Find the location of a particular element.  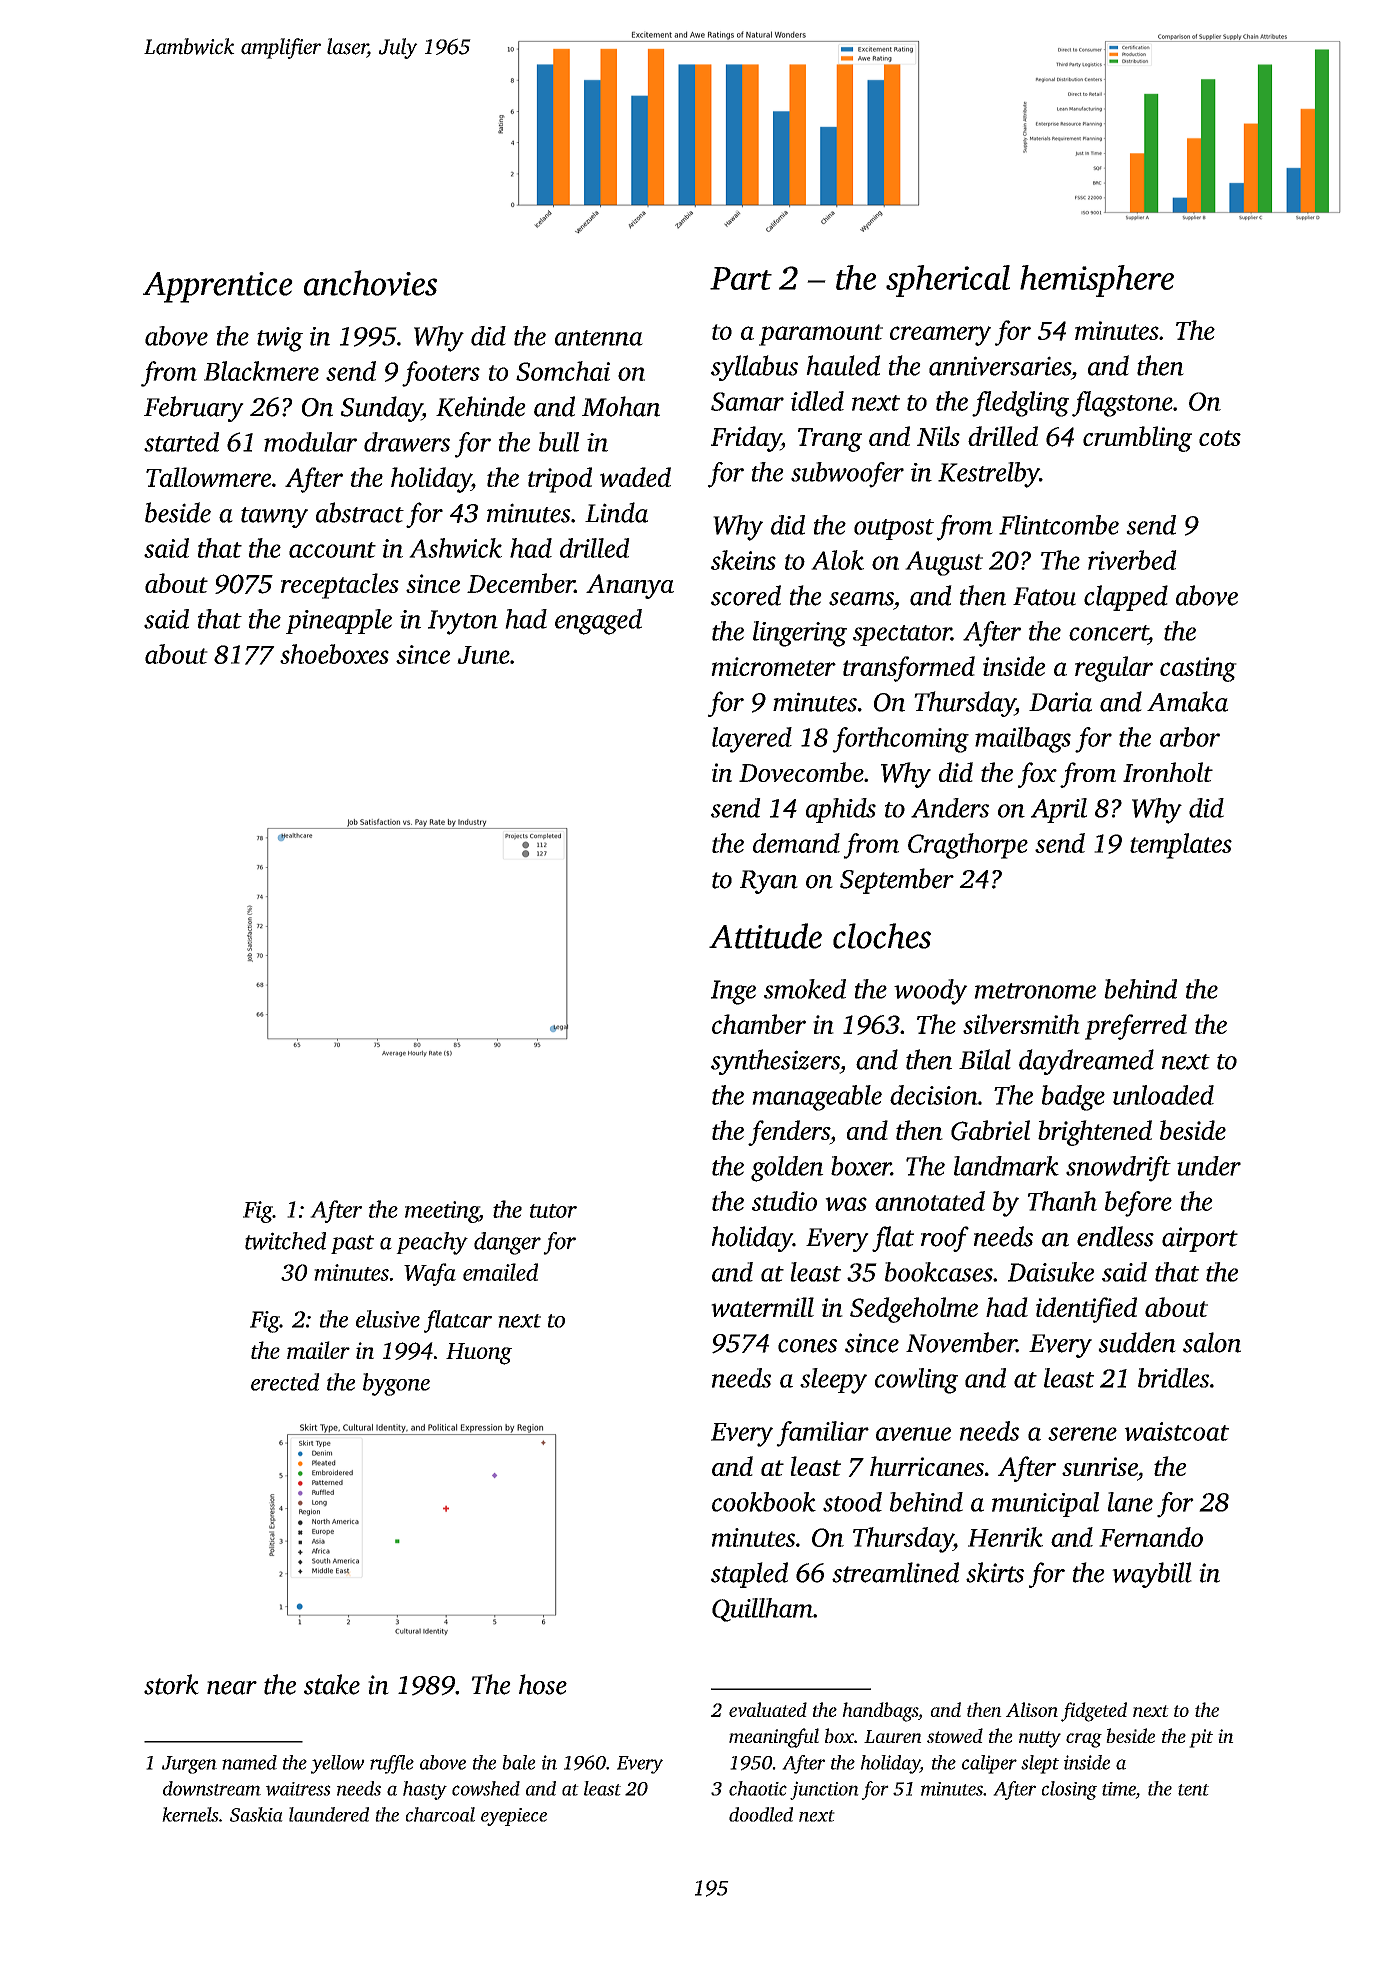

syllabus is located at coordinates (754, 368).
